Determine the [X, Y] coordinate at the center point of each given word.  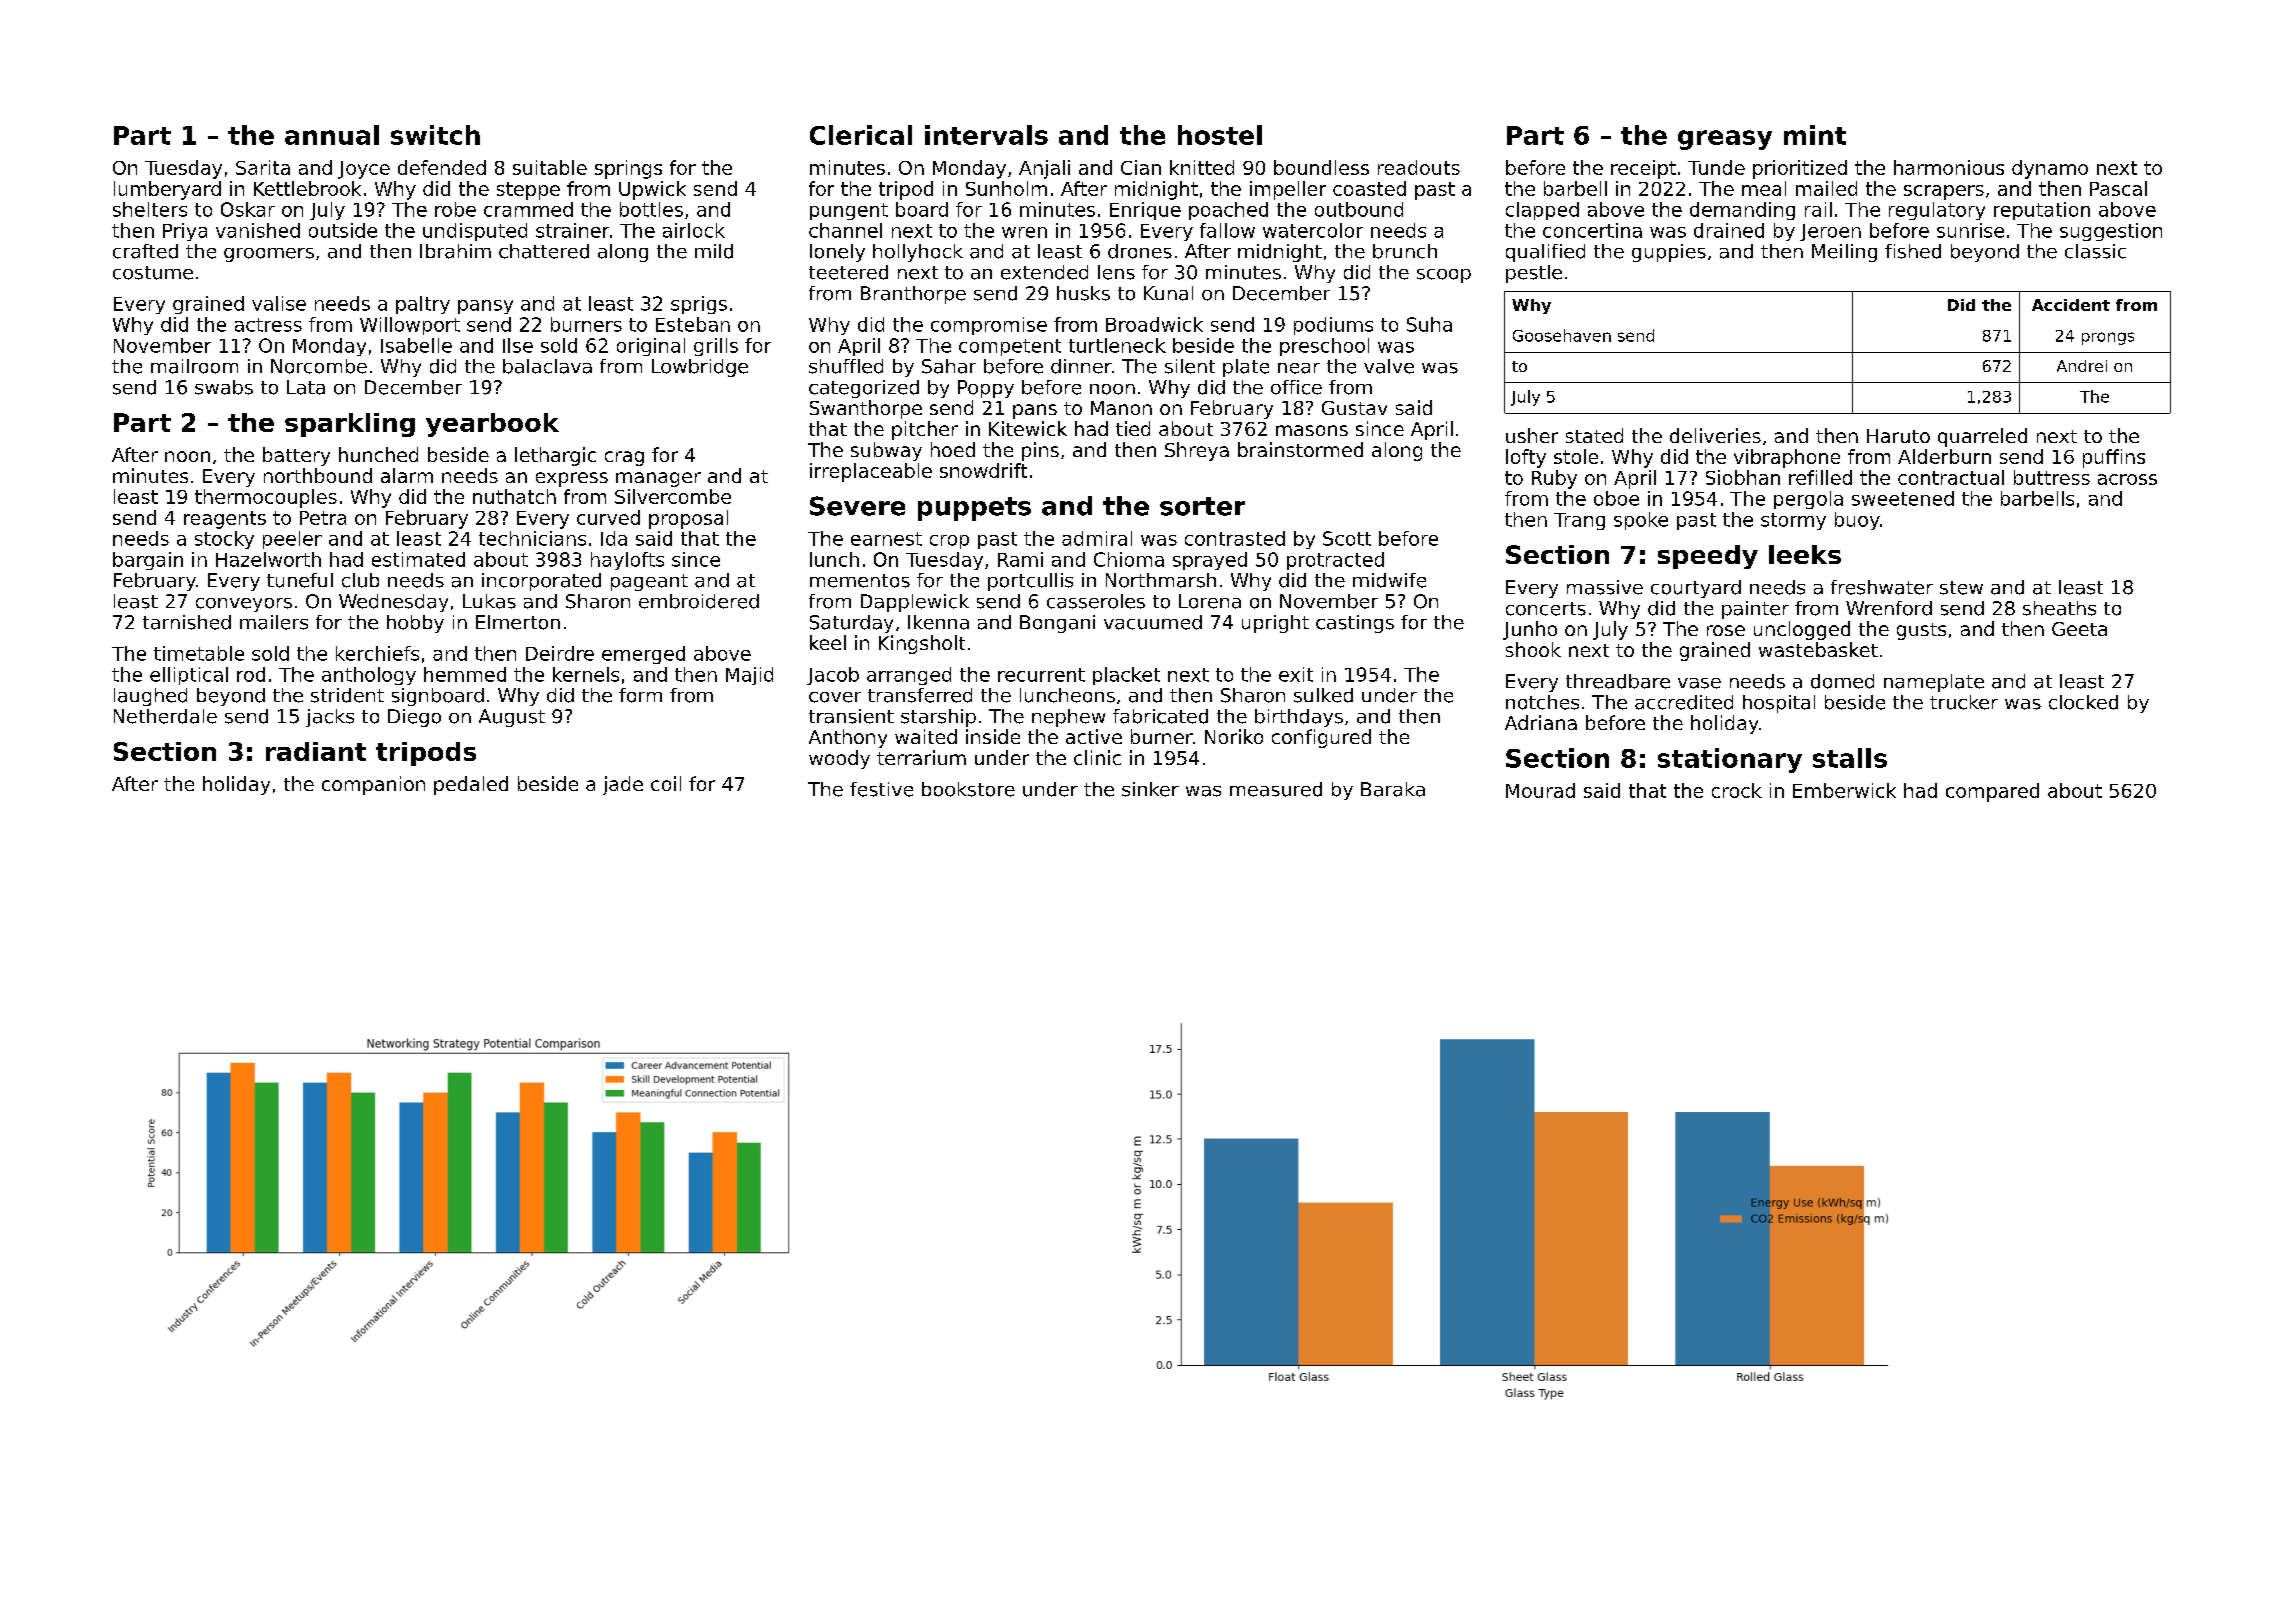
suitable [550, 167]
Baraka [1393, 789]
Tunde [1716, 167]
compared [1992, 792]
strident [347, 695]
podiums [1333, 326]
